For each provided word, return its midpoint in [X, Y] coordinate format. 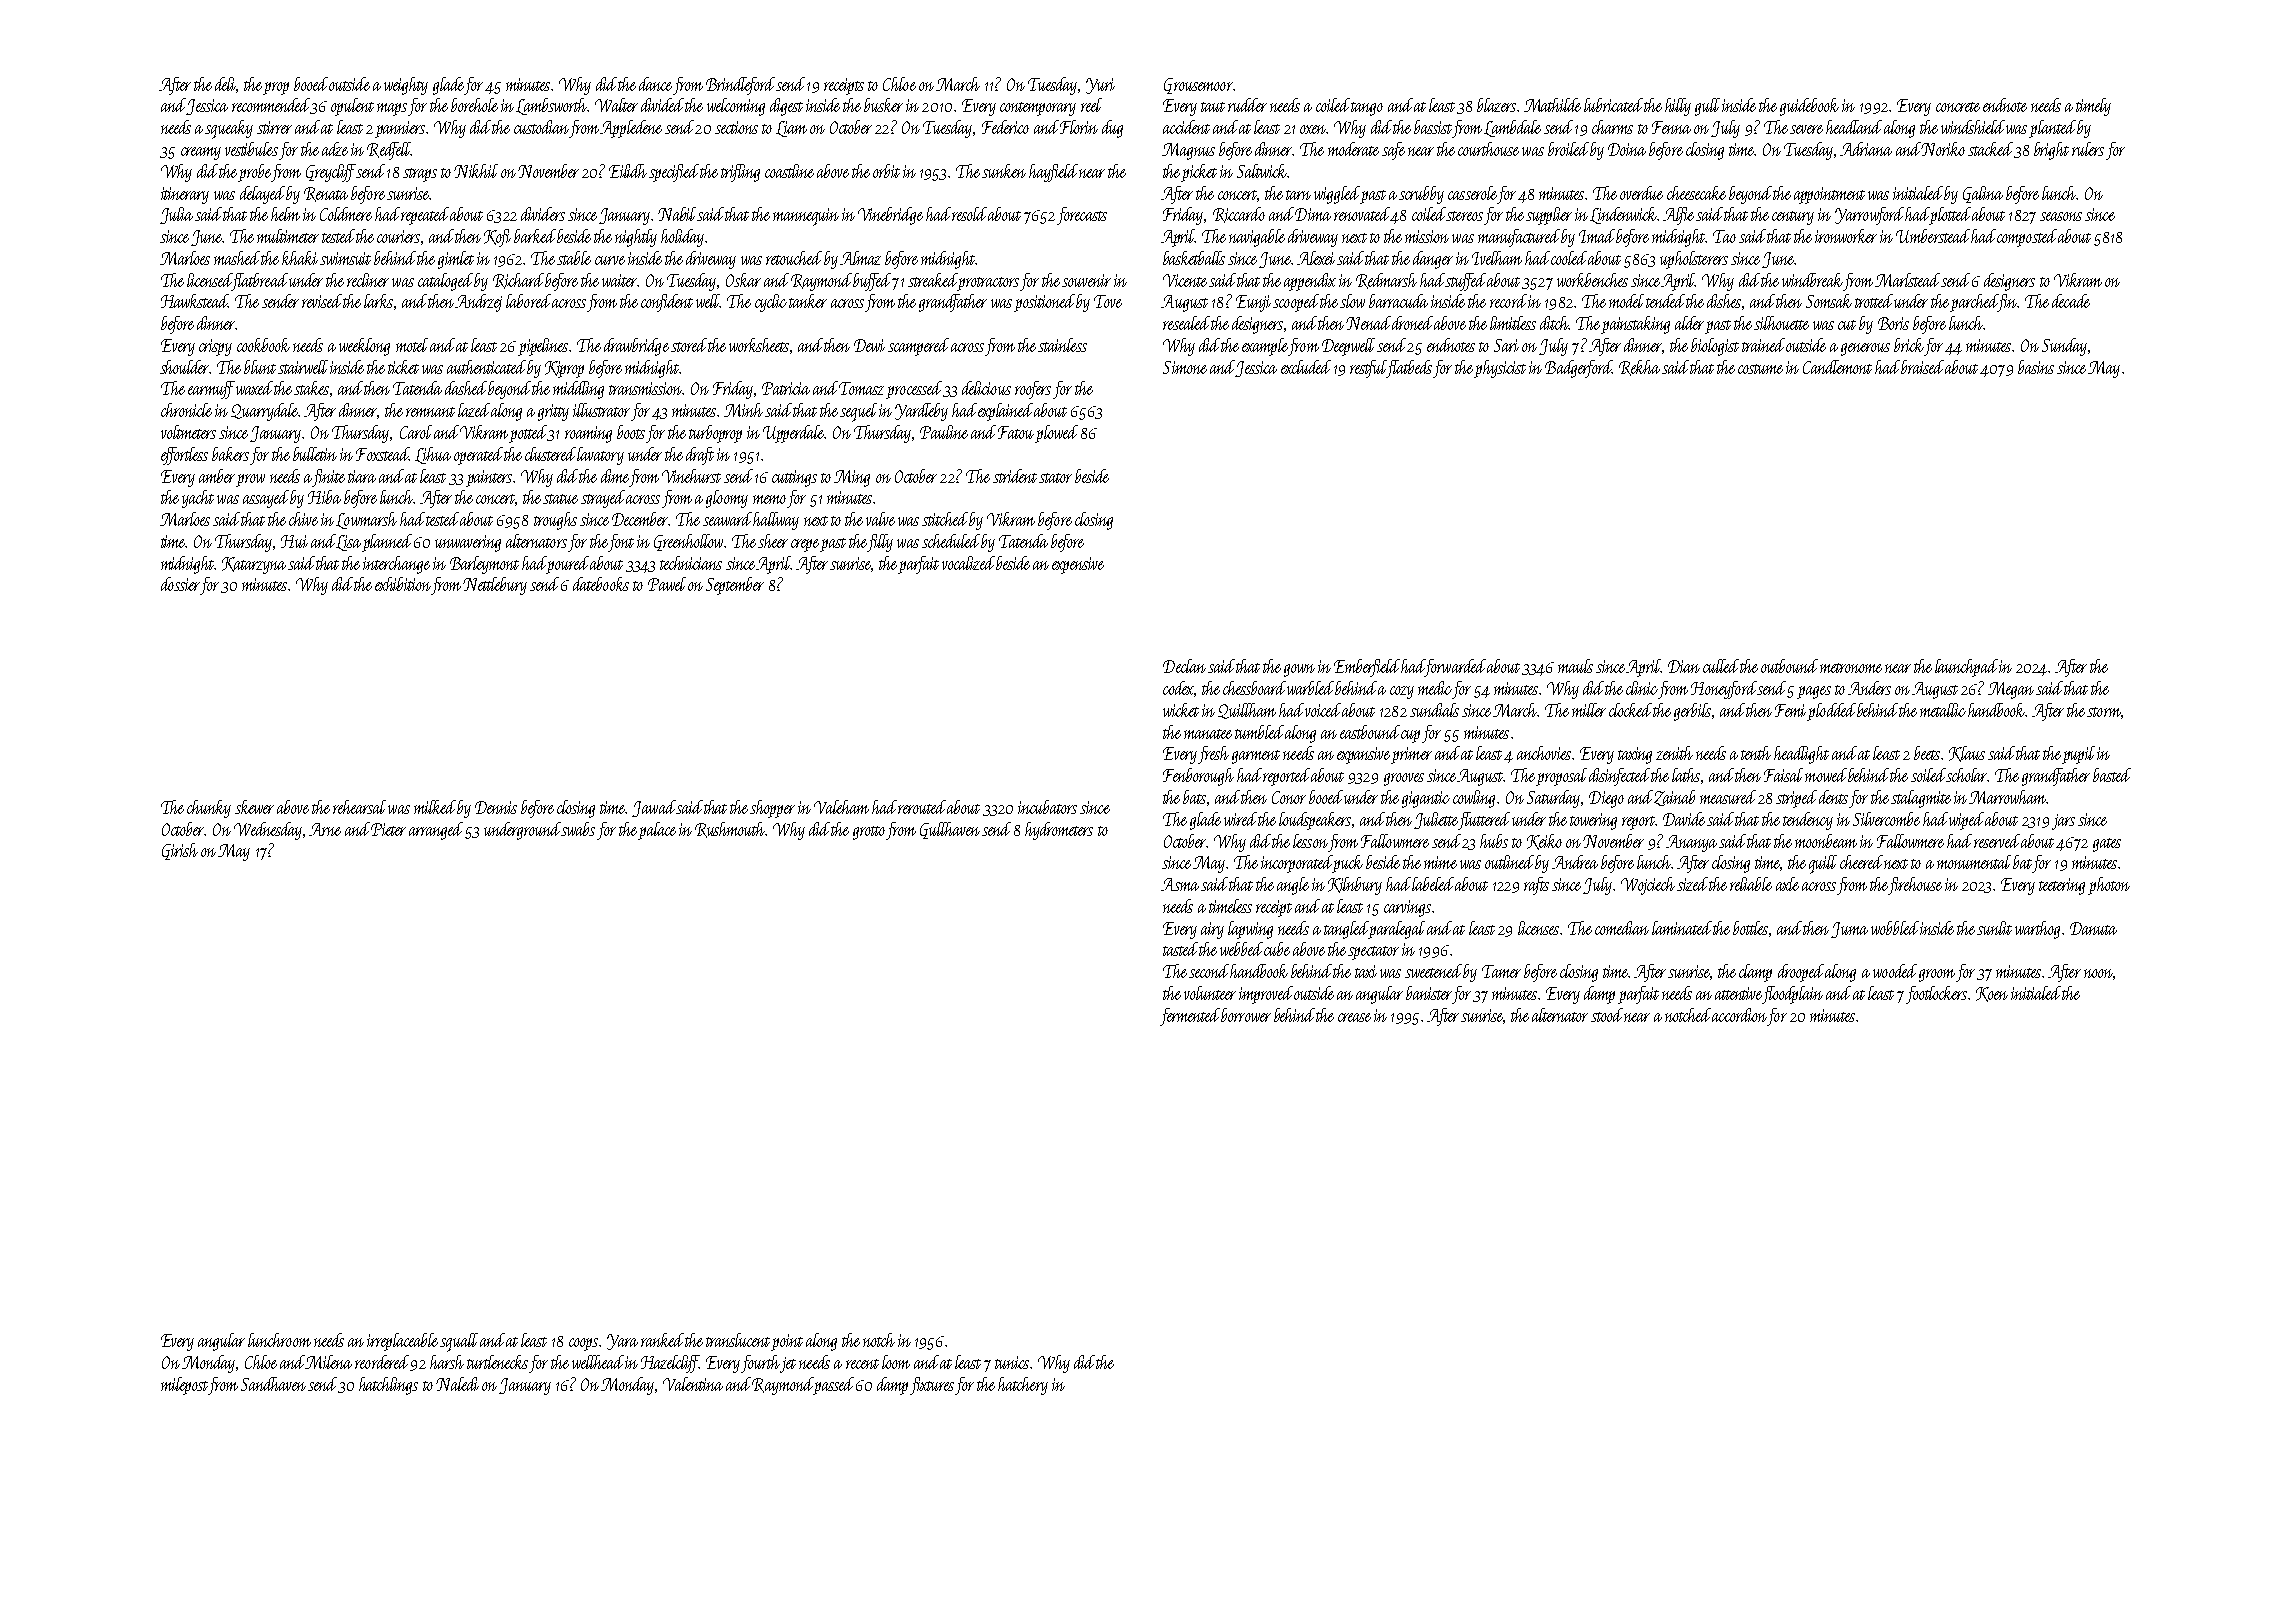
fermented [1190, 1017]
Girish [180, 851]
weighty [406, 86]
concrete [1958, 107]
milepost [184, 1386]
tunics [1012, 1362]
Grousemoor [1198, 86]
